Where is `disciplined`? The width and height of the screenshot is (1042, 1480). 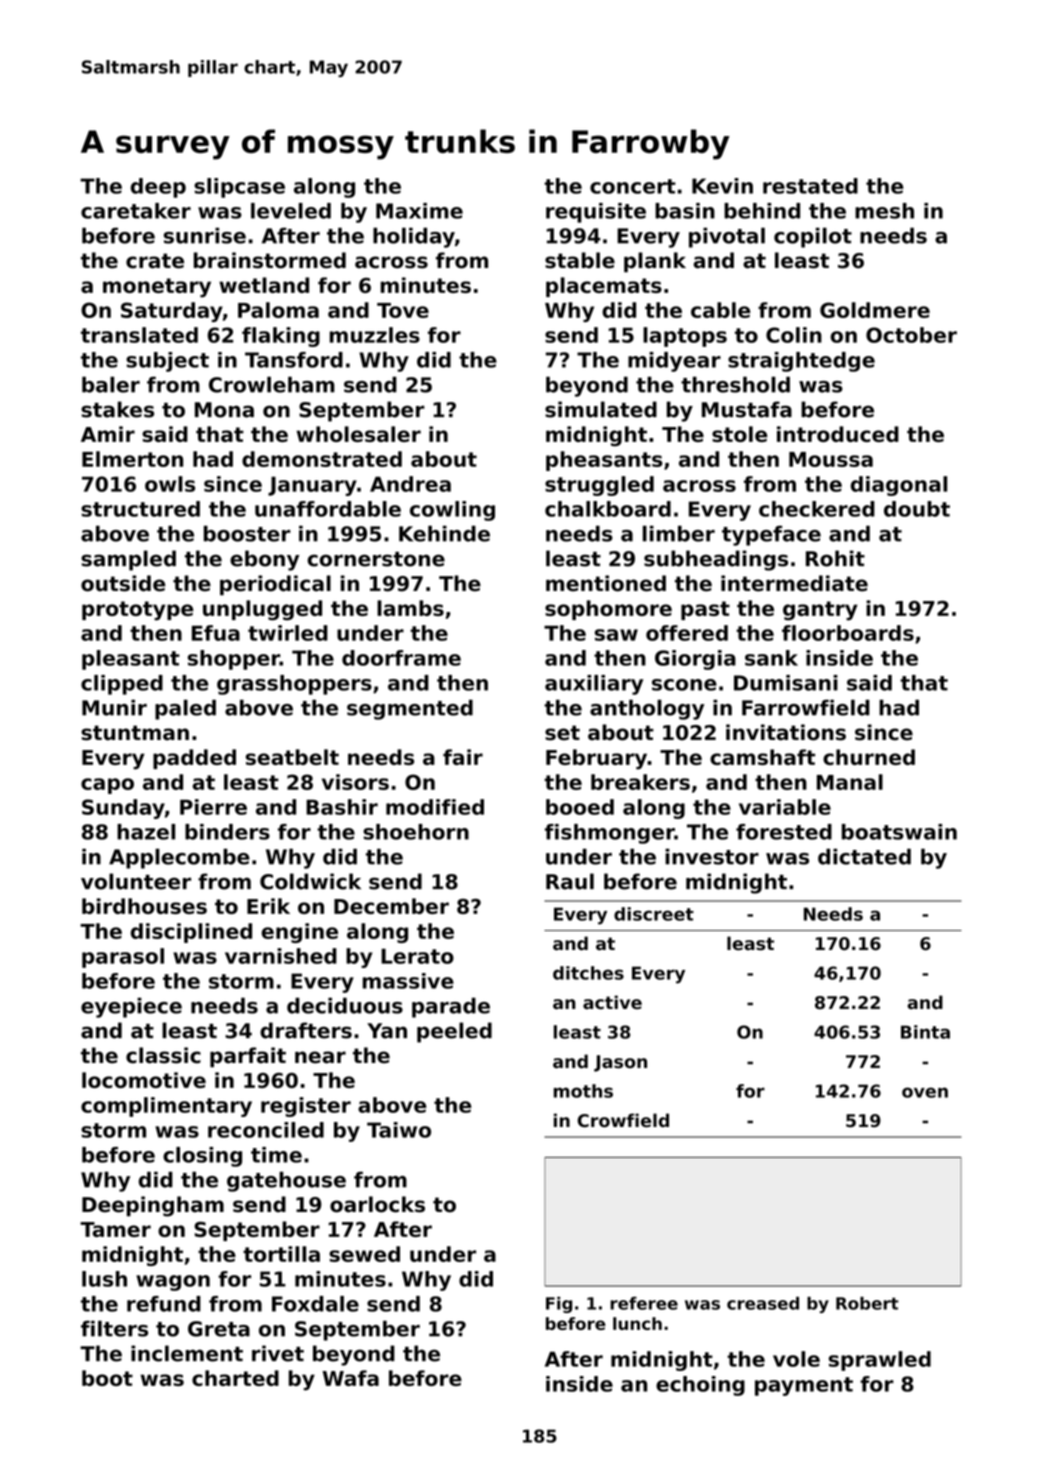 disciplined is located at coordinates (191, 933).
